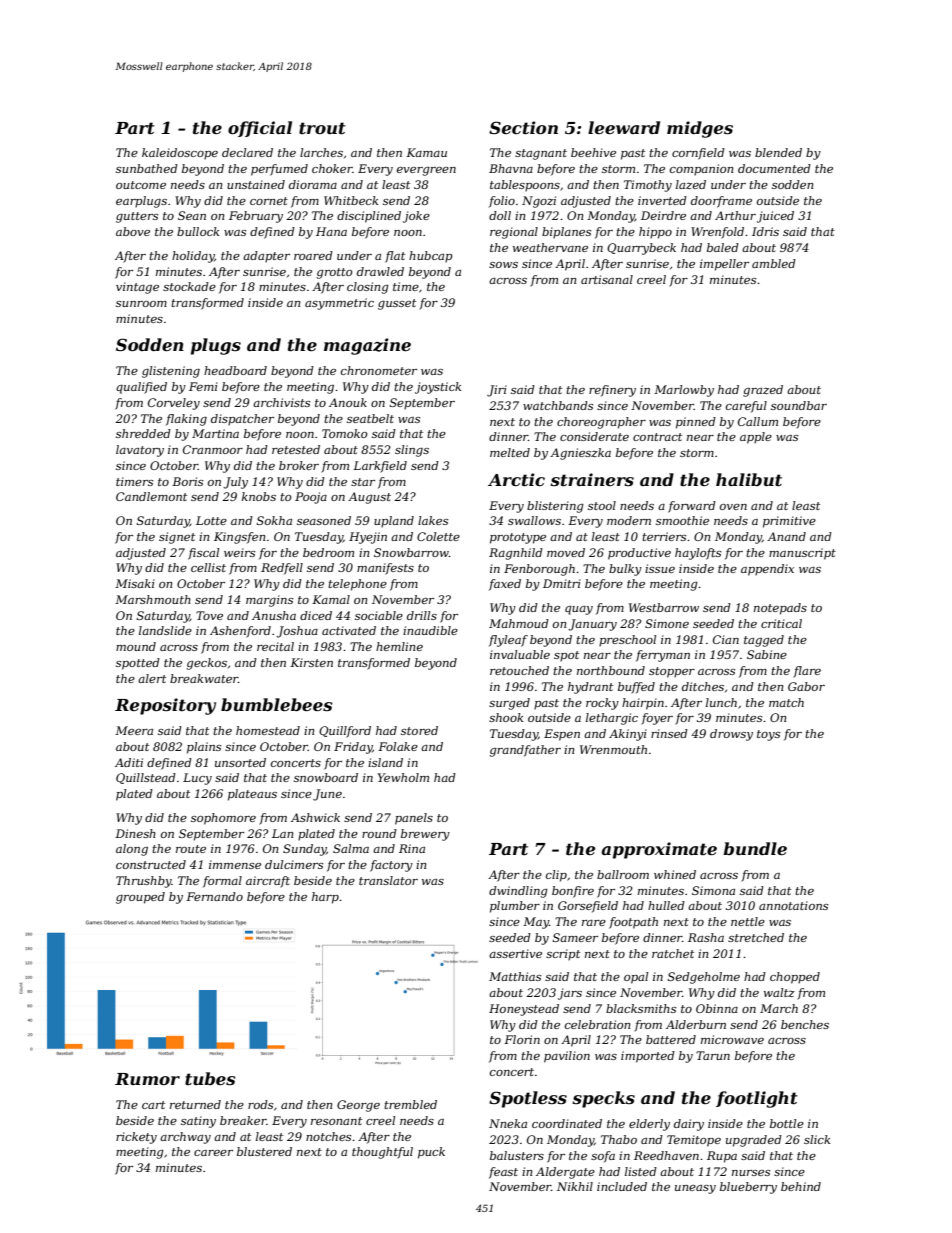 Image resolution: width=952 pixels, height=1233 pixels. I want to click on Section, so click(523, 127).
